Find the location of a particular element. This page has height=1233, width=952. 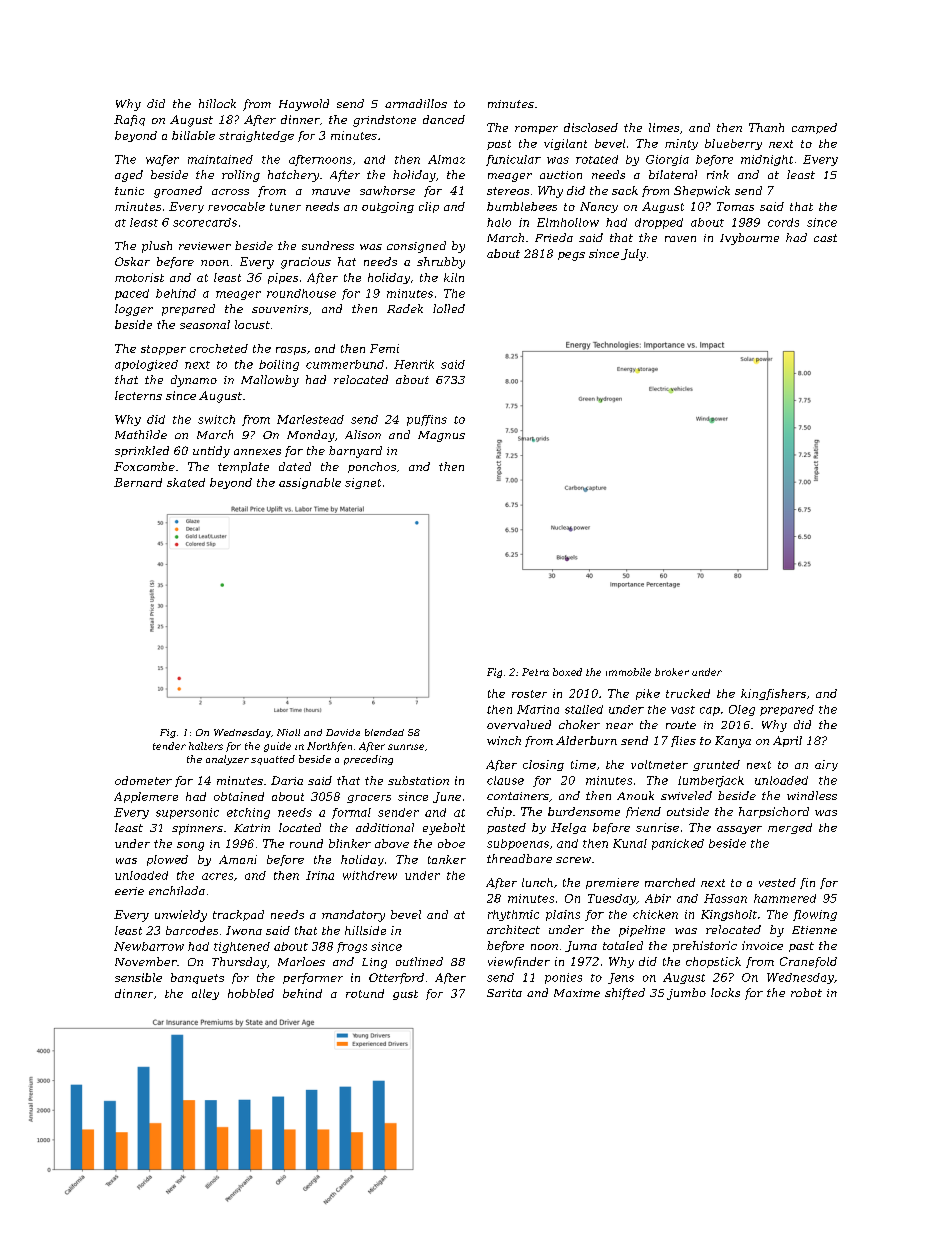

grindstone is located at coordinates (384, 121).
